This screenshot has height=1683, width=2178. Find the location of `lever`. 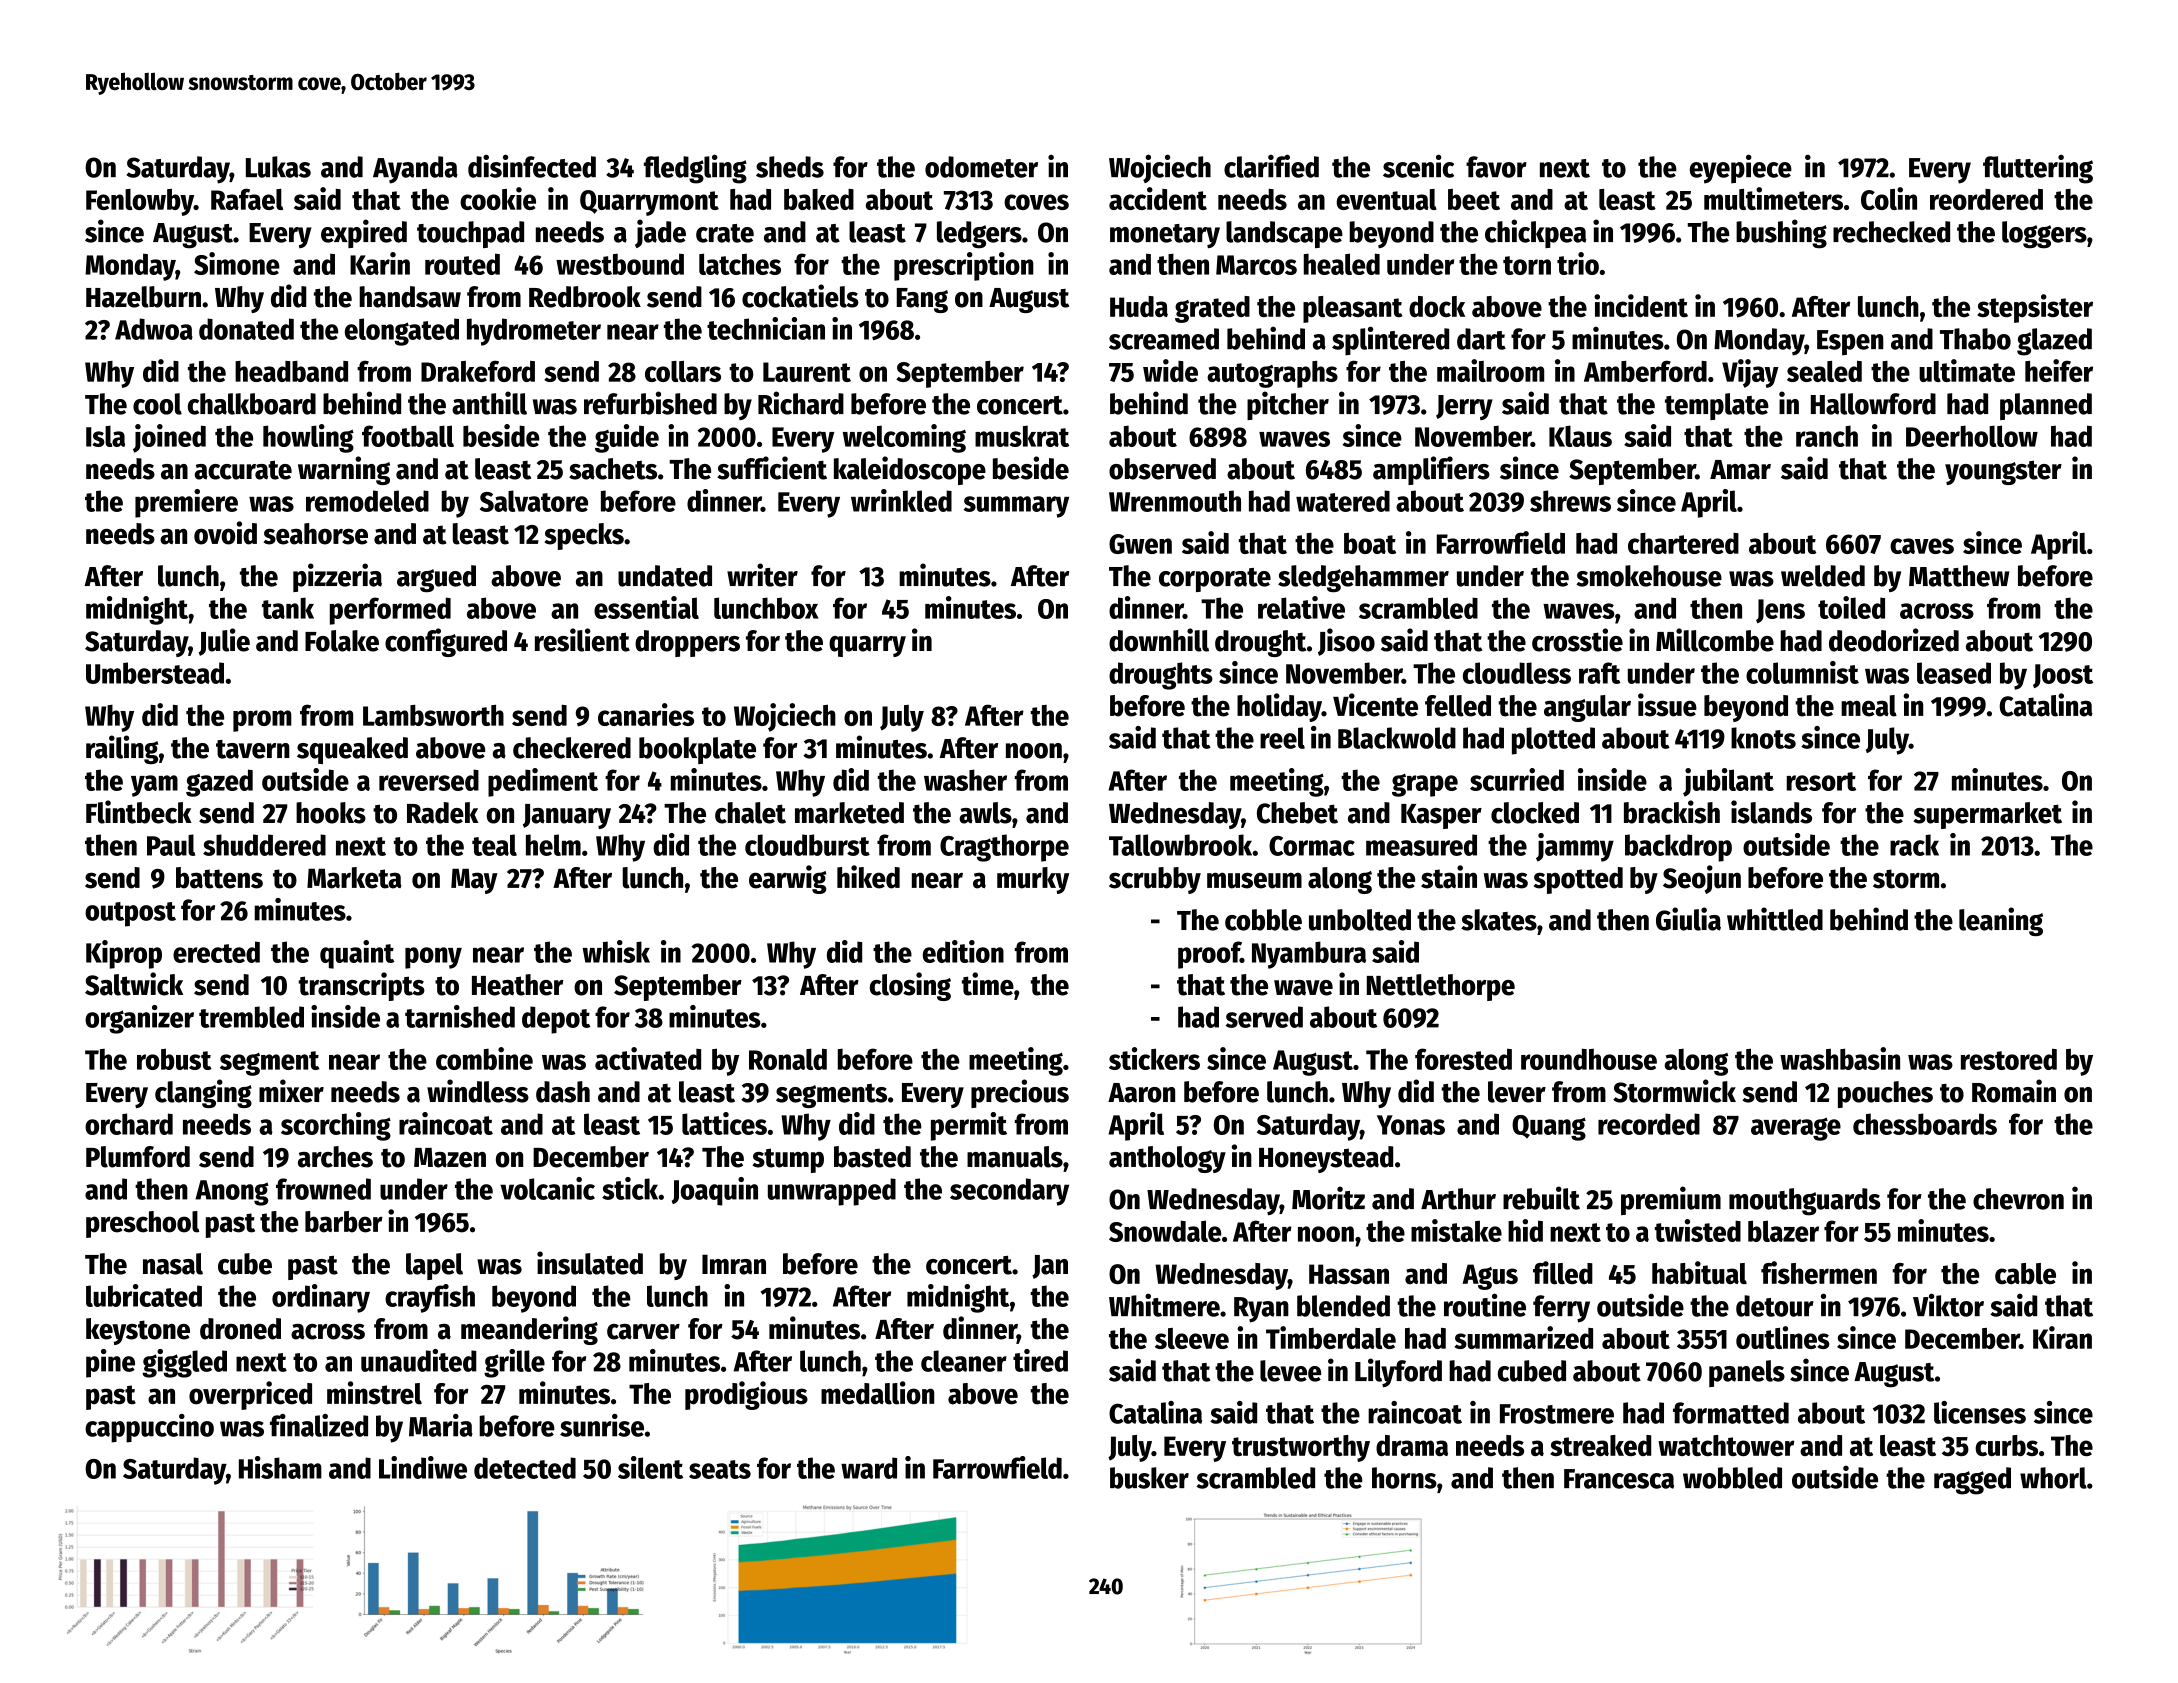

lever is located at coordinates (1517, 1092).
